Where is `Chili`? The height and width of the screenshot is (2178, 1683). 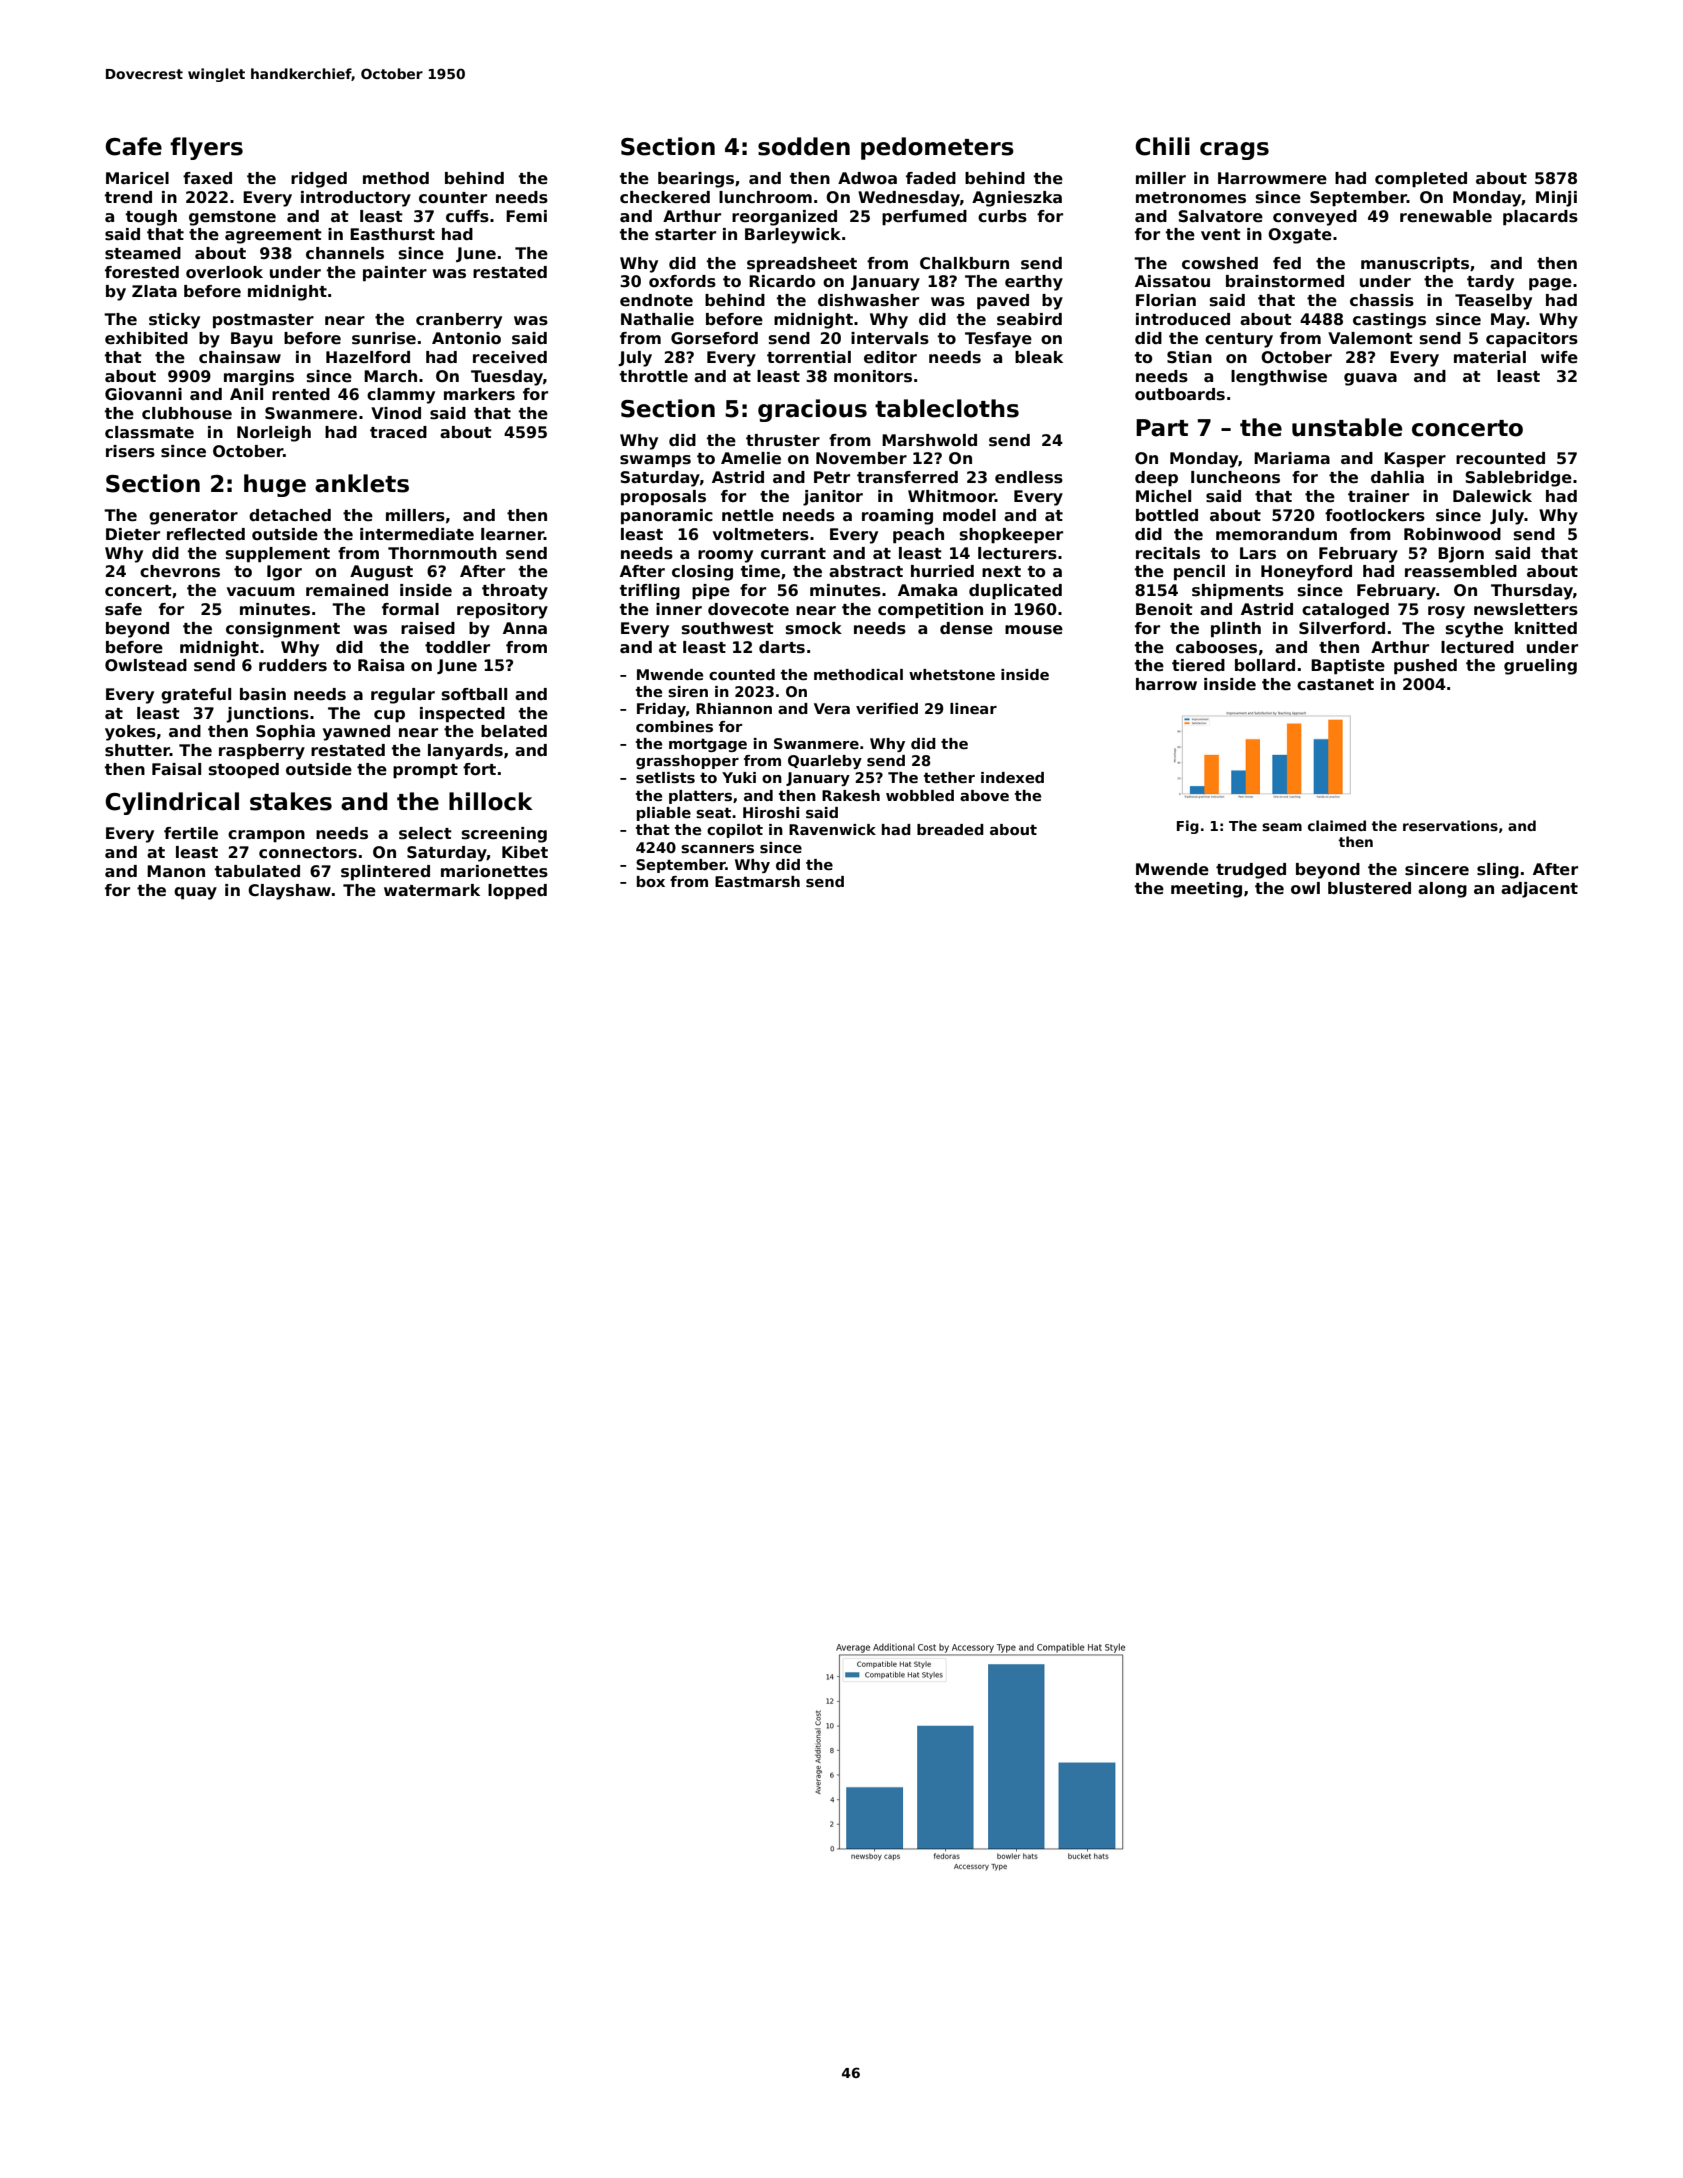 Chili is located at coordinates (1162, 146).
